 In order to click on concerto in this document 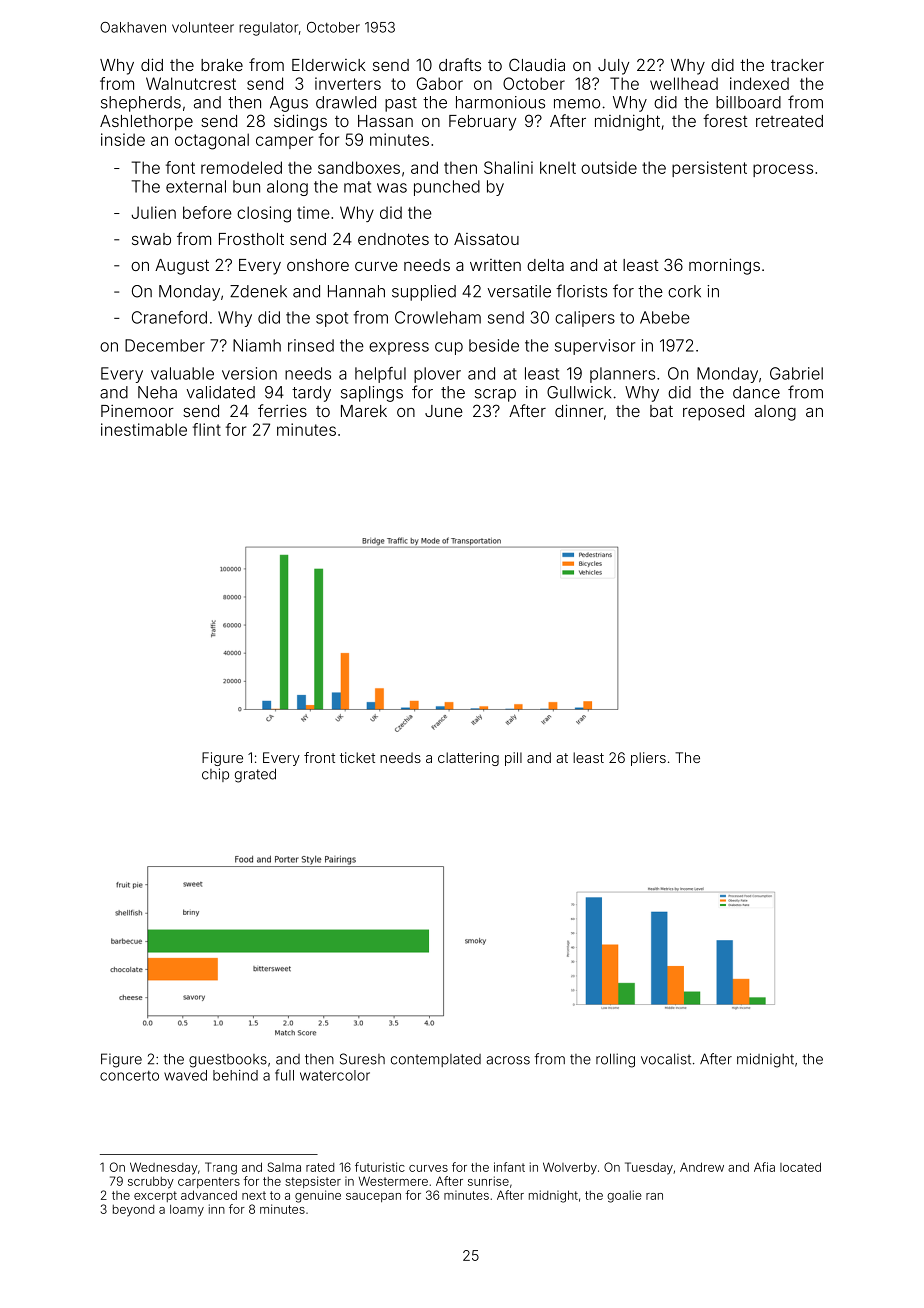, I will do `click(129, 1076)`.
